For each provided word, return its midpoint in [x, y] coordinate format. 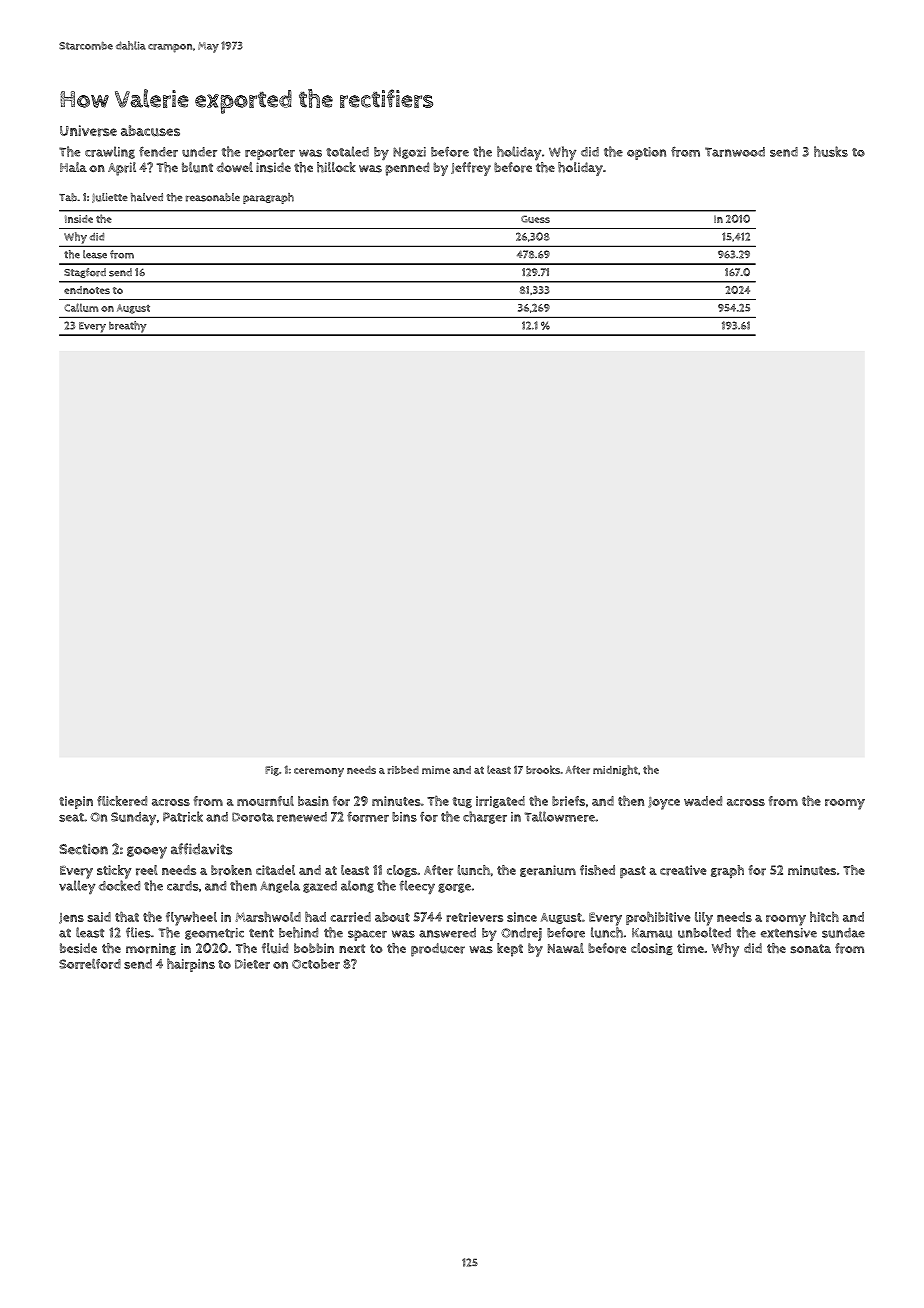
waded [703, 801]
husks [831, 151]
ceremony [319, 772]
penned [407, 169]
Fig [272, 771]
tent [261, 933]
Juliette [110, 198]
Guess [535, 219]
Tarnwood [735, 152]
